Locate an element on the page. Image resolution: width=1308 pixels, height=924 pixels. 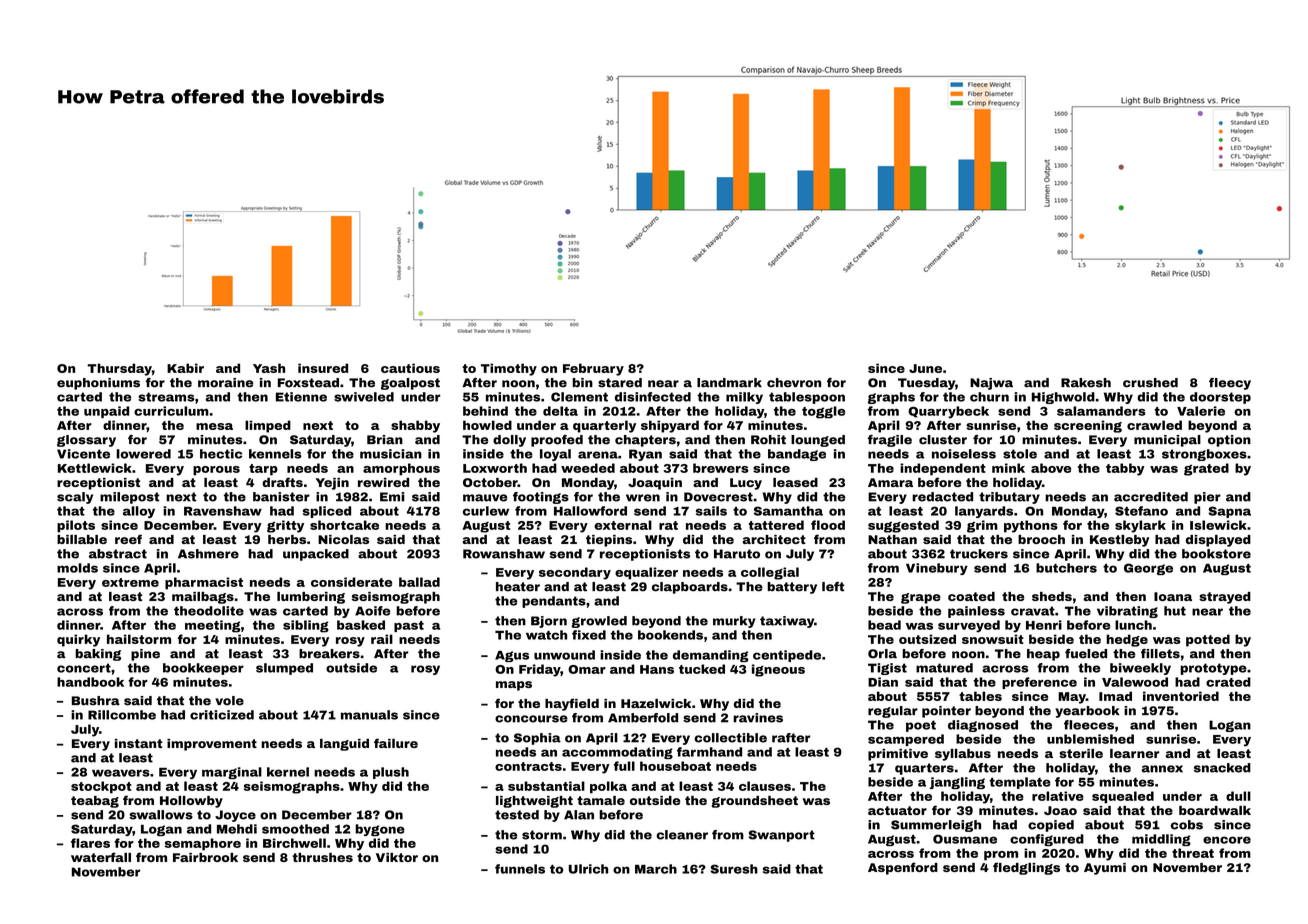
vole is located at coordinates (229, 701).
